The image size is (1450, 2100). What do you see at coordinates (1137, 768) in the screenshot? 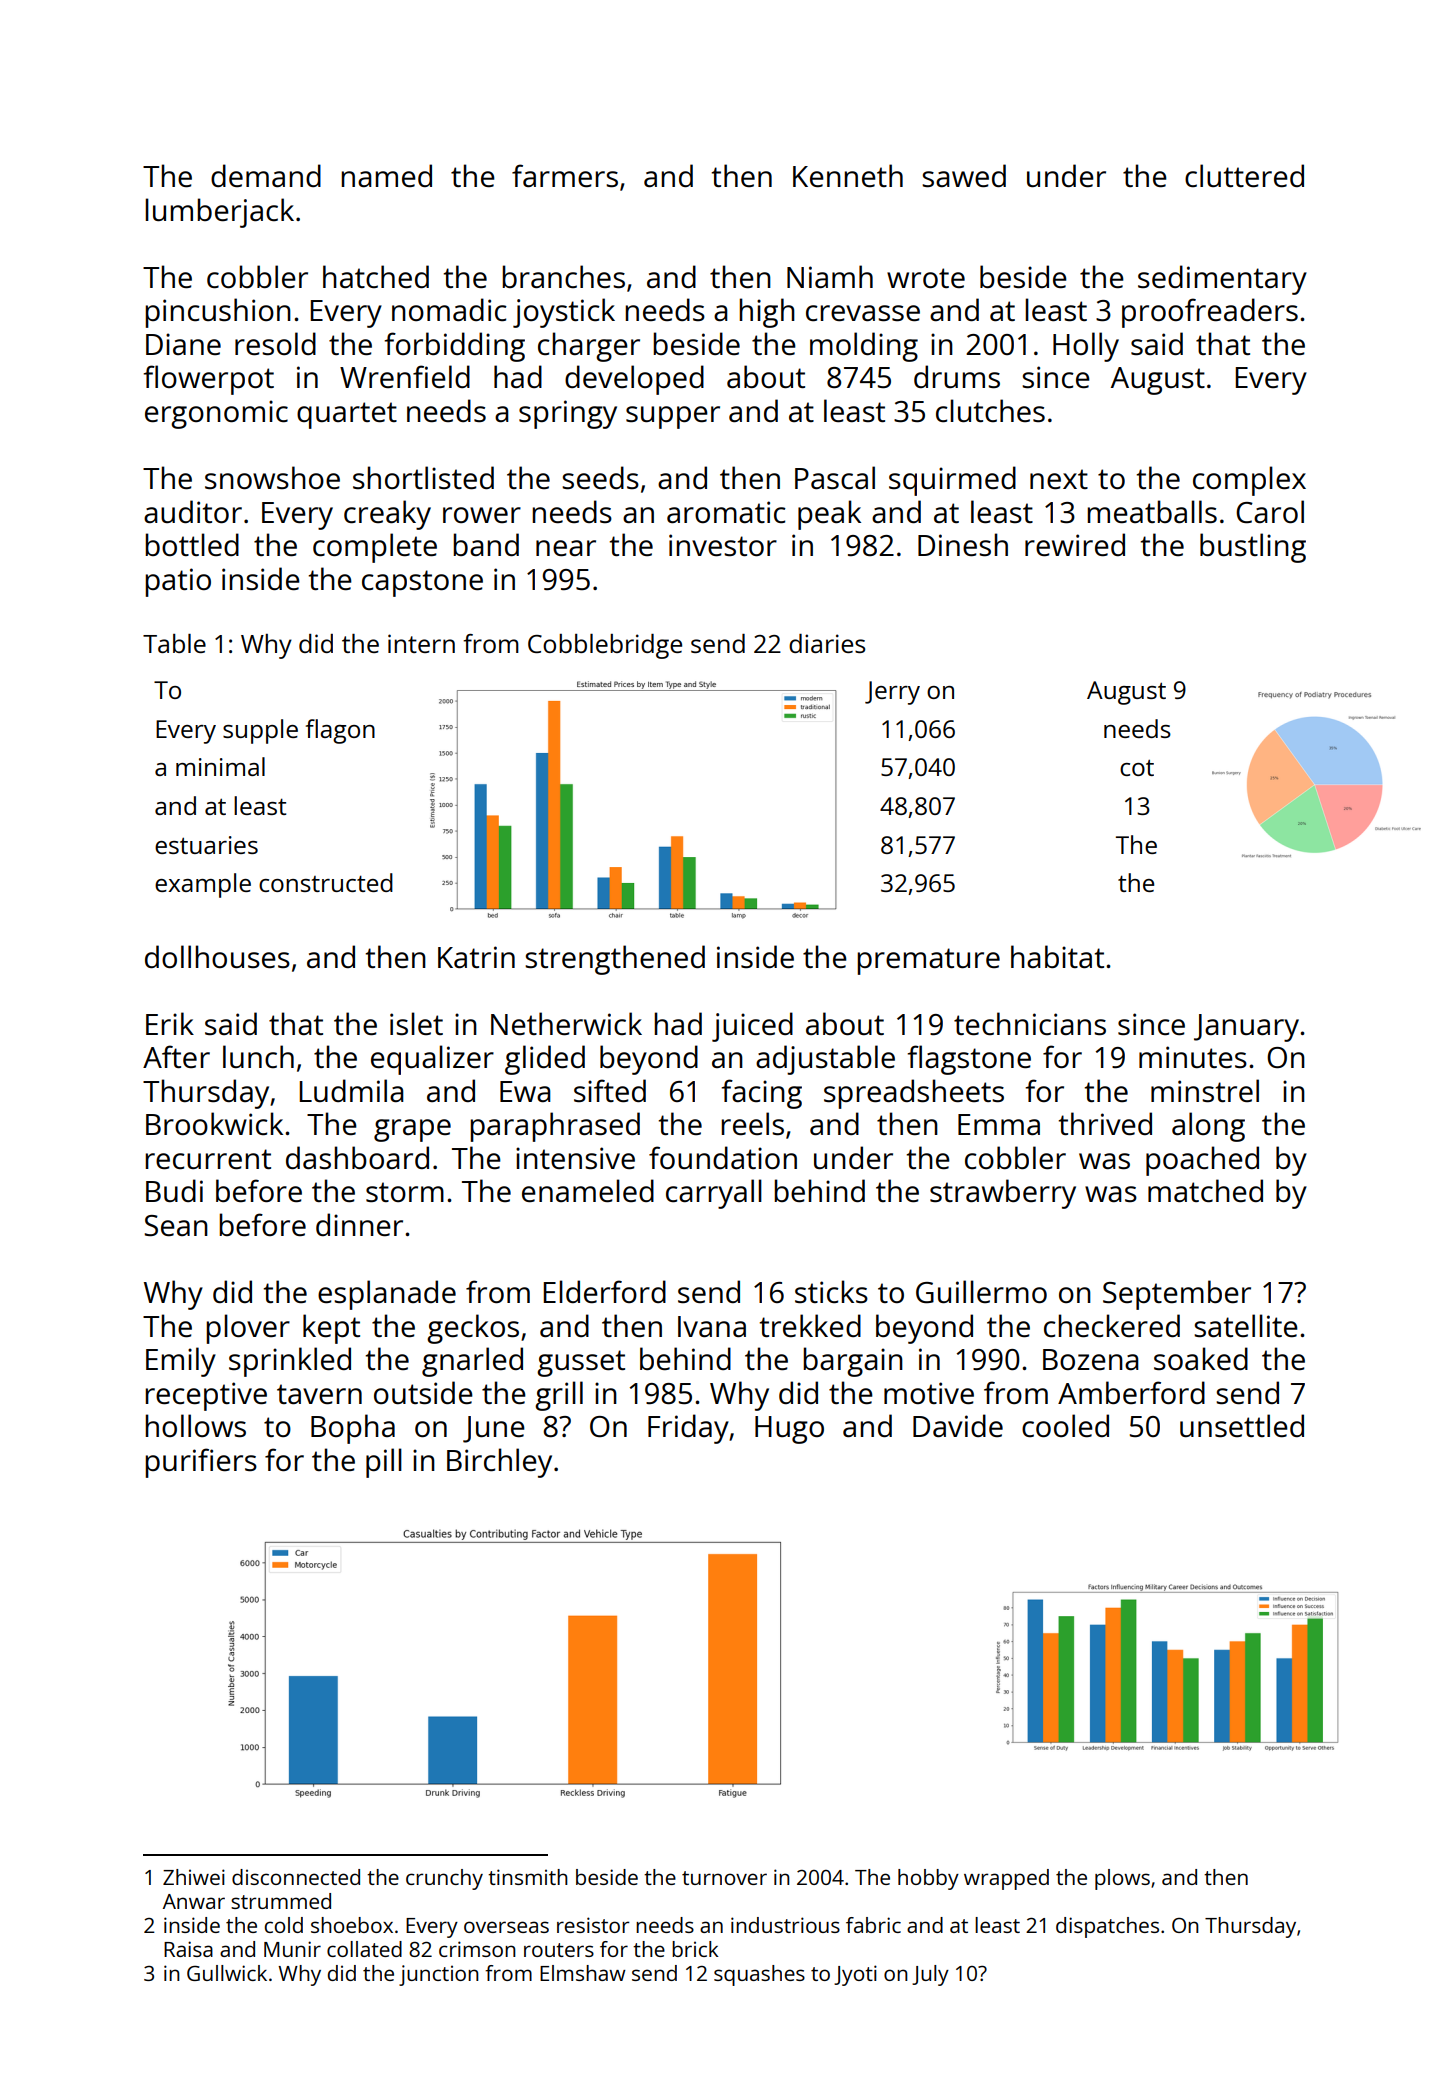
I see `cot` at bounding box center [1137, 768].
